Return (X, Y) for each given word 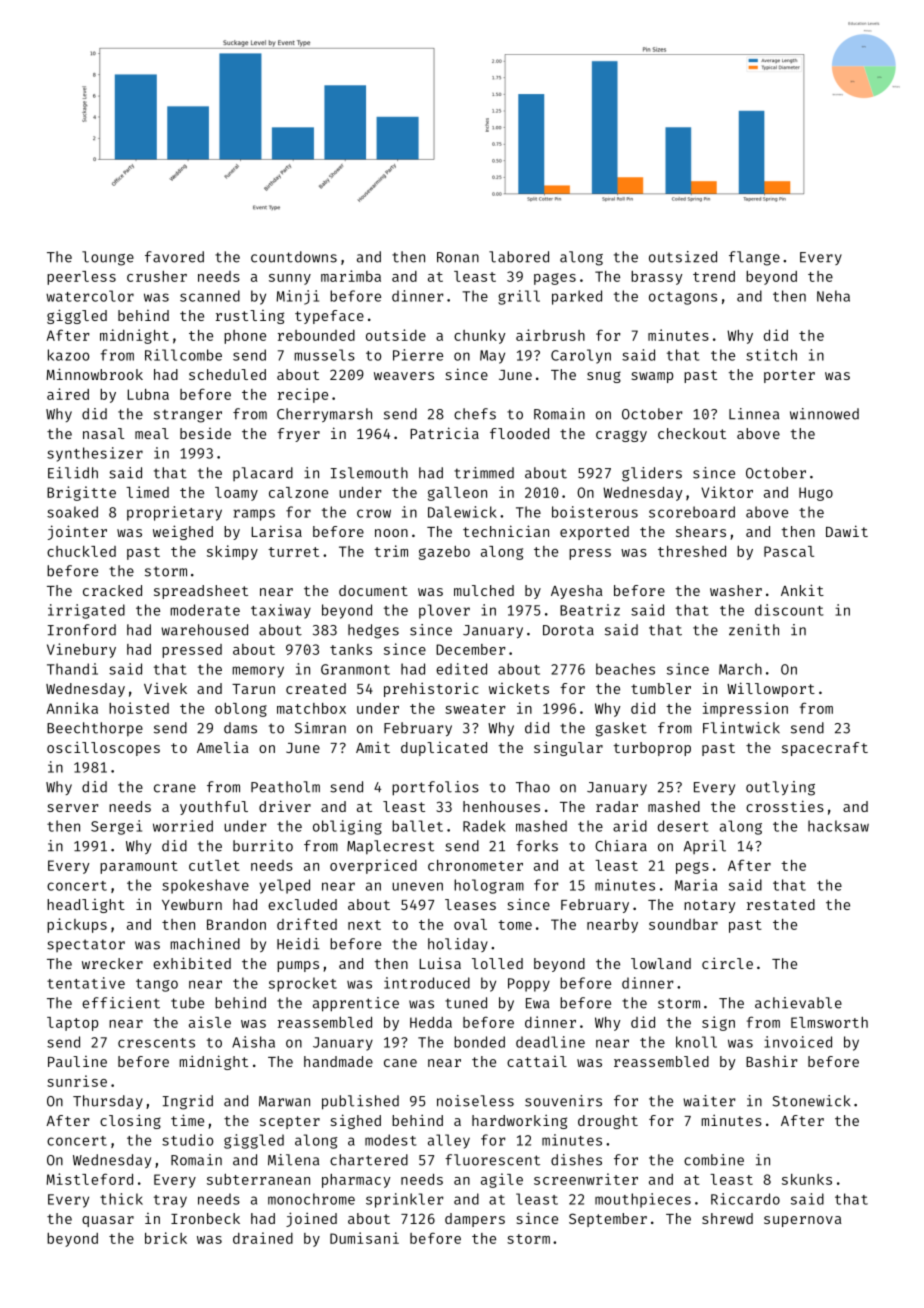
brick (166, 1238)
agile (502, 1180)
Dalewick (462, 512)
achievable (798, 1003)
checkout (692, 433)
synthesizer (95, 454)
